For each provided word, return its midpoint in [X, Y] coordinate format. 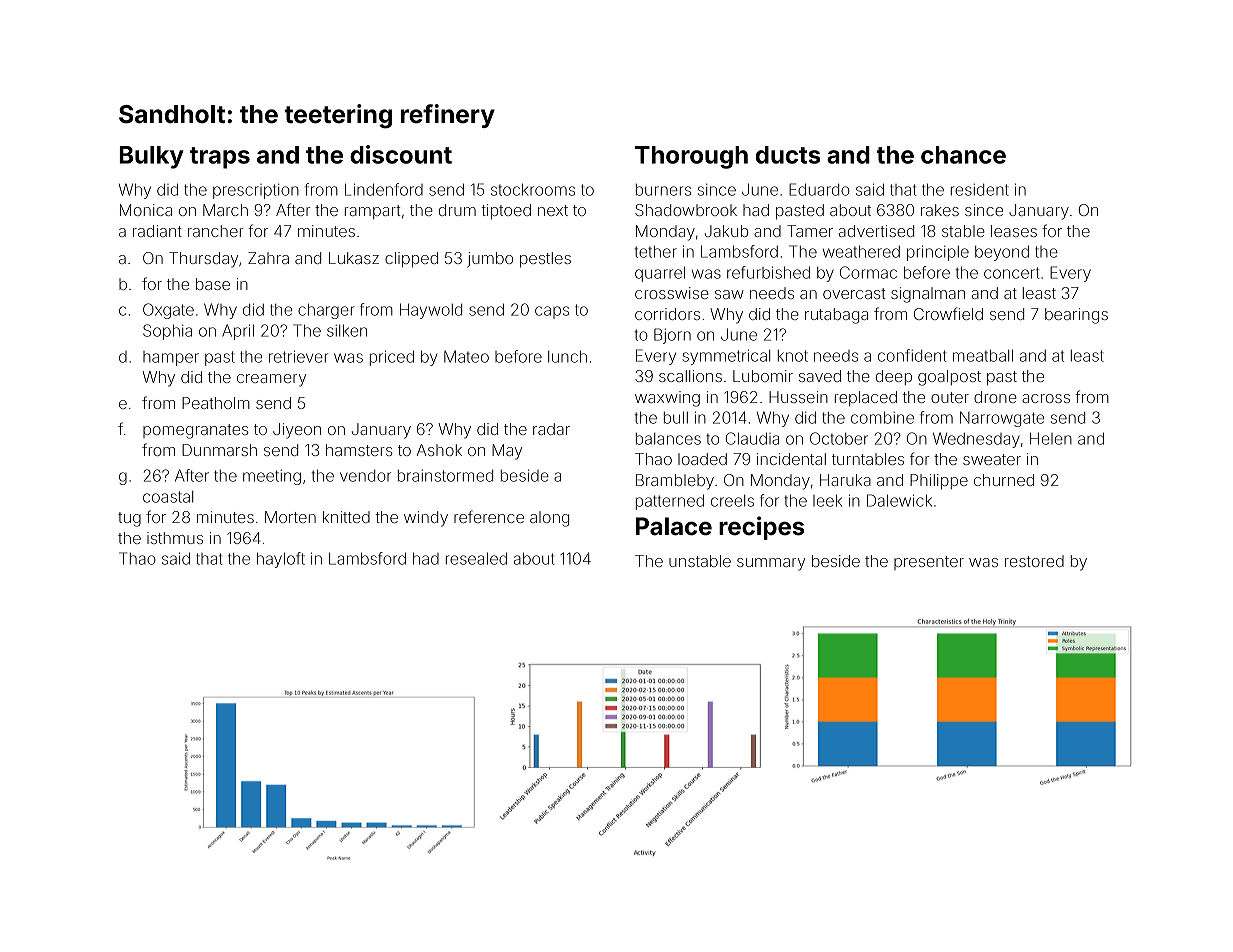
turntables [868, 459]
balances [668, 439]
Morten [290, 517]
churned [1004, 480]
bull [676, 417]
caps [552, 312]
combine [882, 417]
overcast [854, 293]
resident [980, 190]
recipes [761, 528]
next [553, 210]
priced [392, 358]
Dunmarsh [219, 450]
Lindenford [384, 189]
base [213, 284]
